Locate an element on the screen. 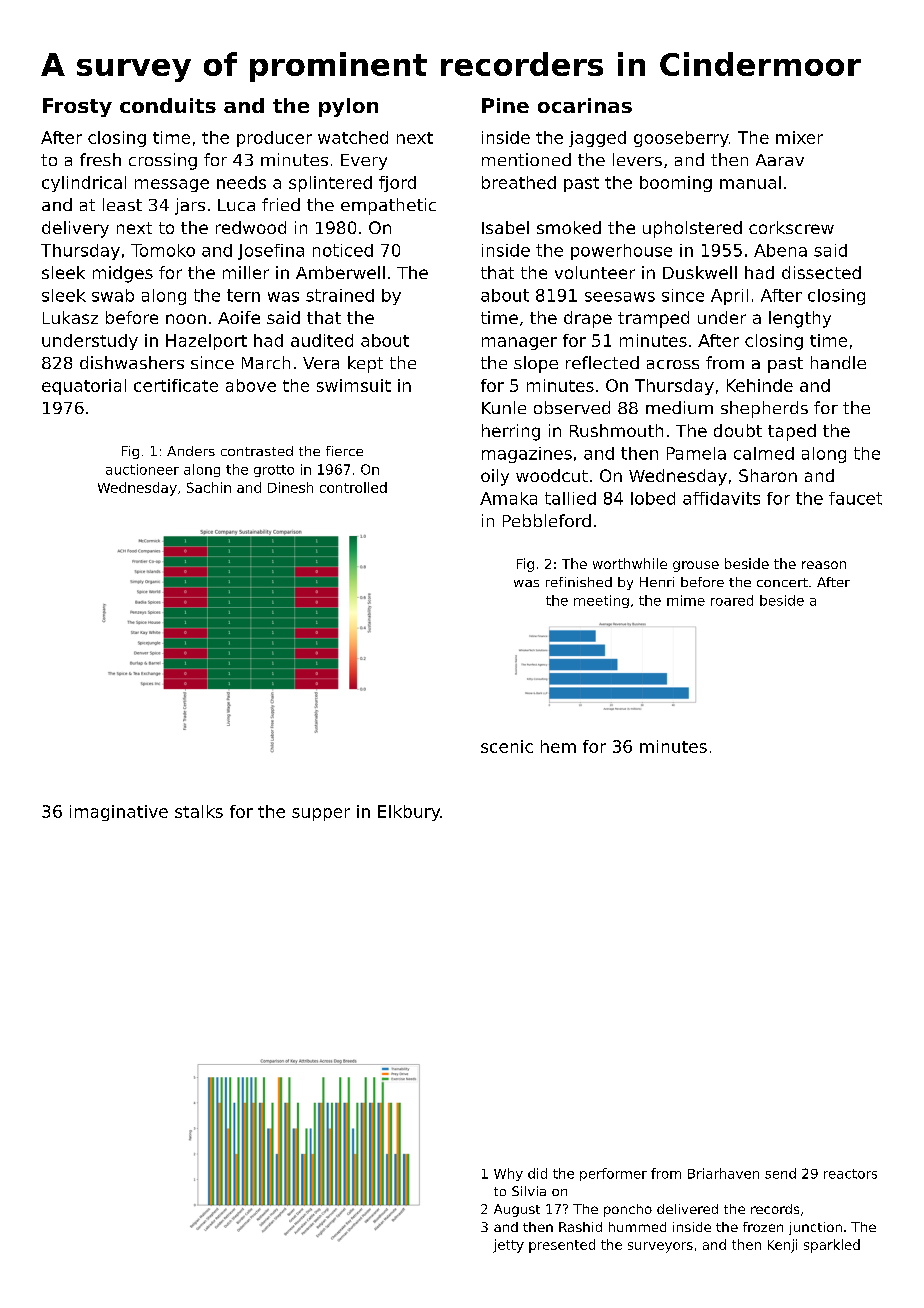 The width and height of the screenshot is (924, 1308). hem is located at coordinates (558, 746).
